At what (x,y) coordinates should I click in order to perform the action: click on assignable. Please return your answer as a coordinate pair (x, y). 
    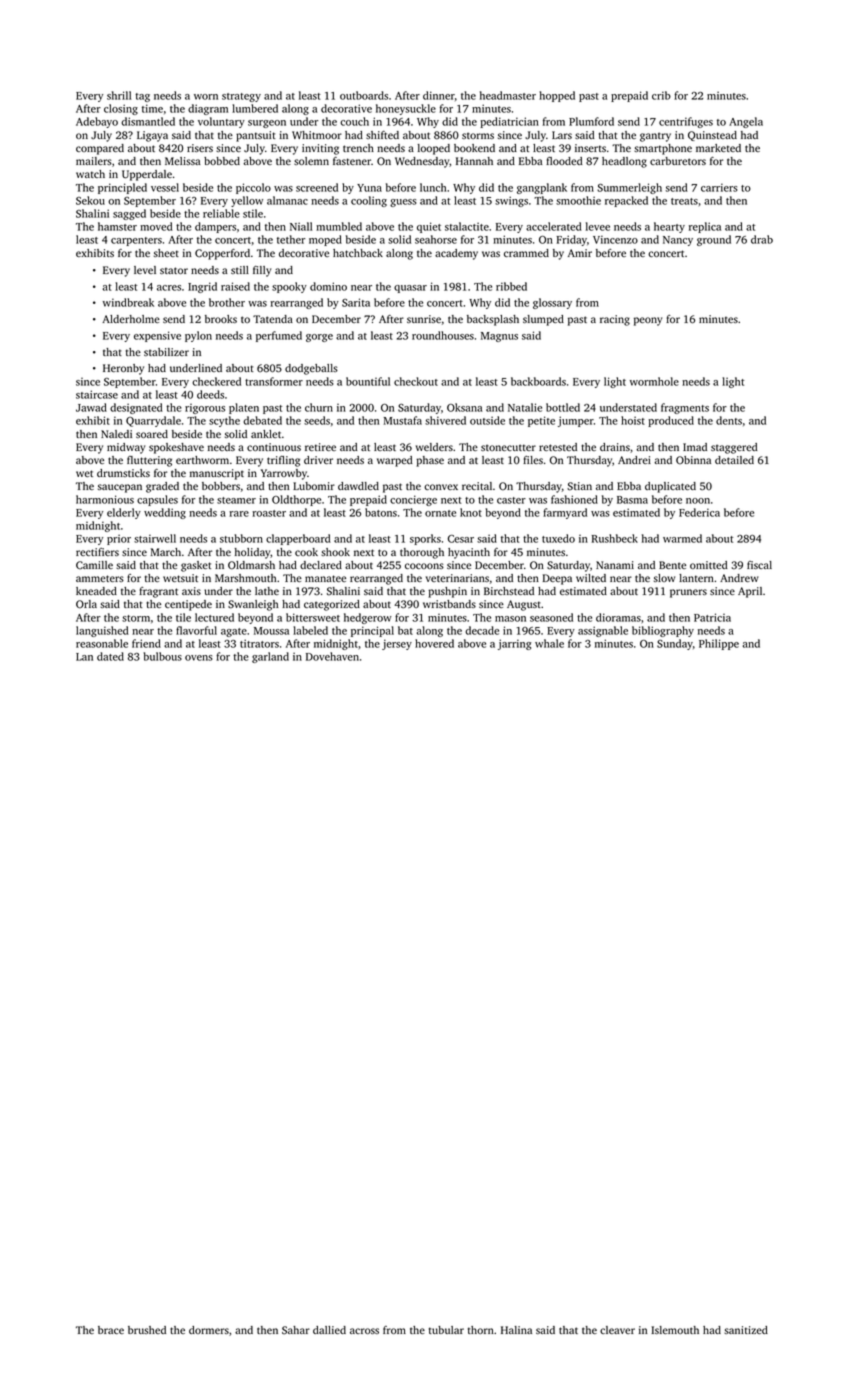
    Looking at the image, I should click on (603, 631).
